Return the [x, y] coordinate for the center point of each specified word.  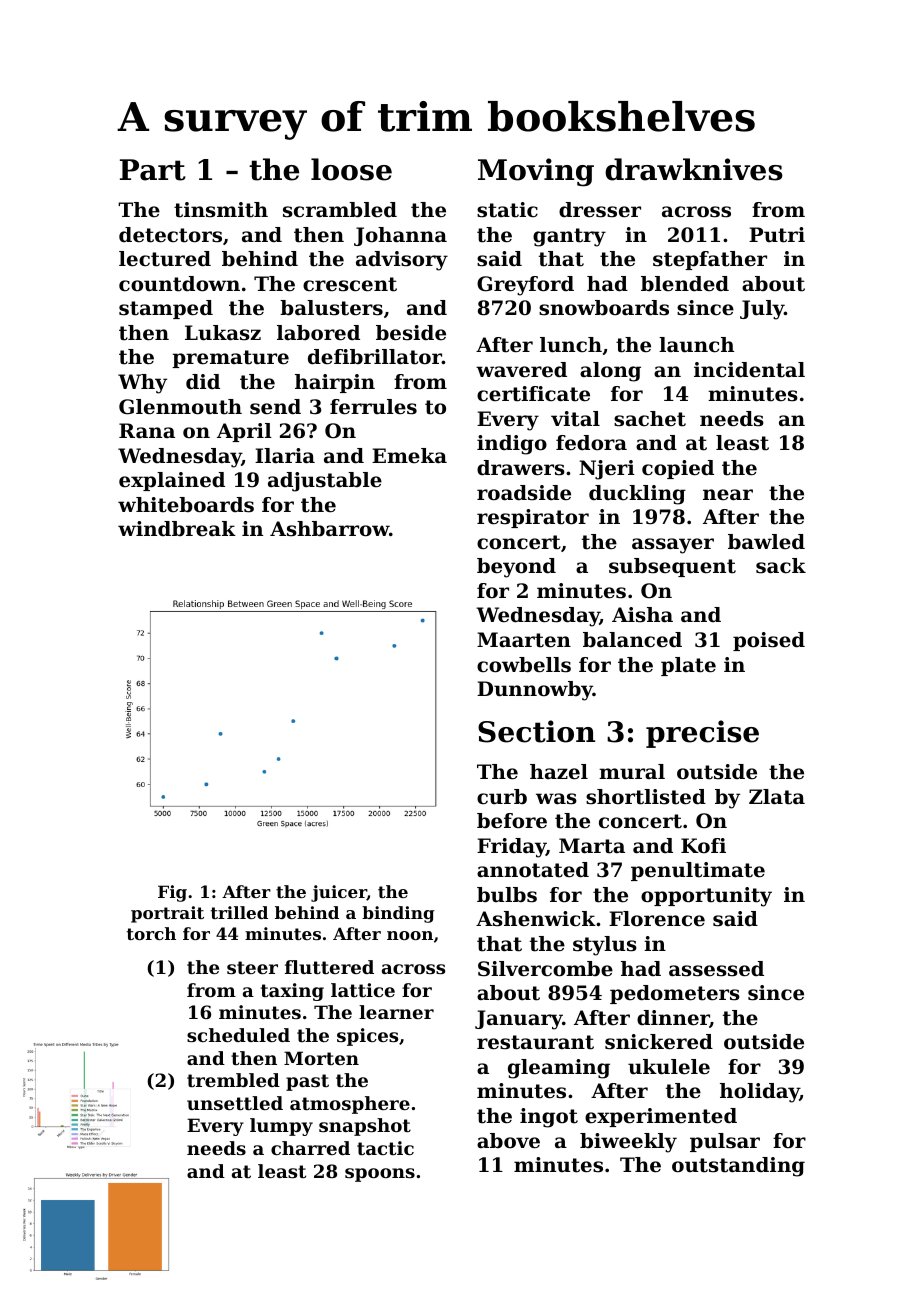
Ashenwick [536, 919]
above [508, 1141]
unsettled [235, 1103]
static [507, 210]
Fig [172, 893]
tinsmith [221, 210]
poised [769, 641]
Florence [657, 919]
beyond [516, 568]
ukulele [669, 1067]
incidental [749, 370]
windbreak [177, 529]
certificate [533, 394]
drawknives [694, 169]
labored [318, 333]
